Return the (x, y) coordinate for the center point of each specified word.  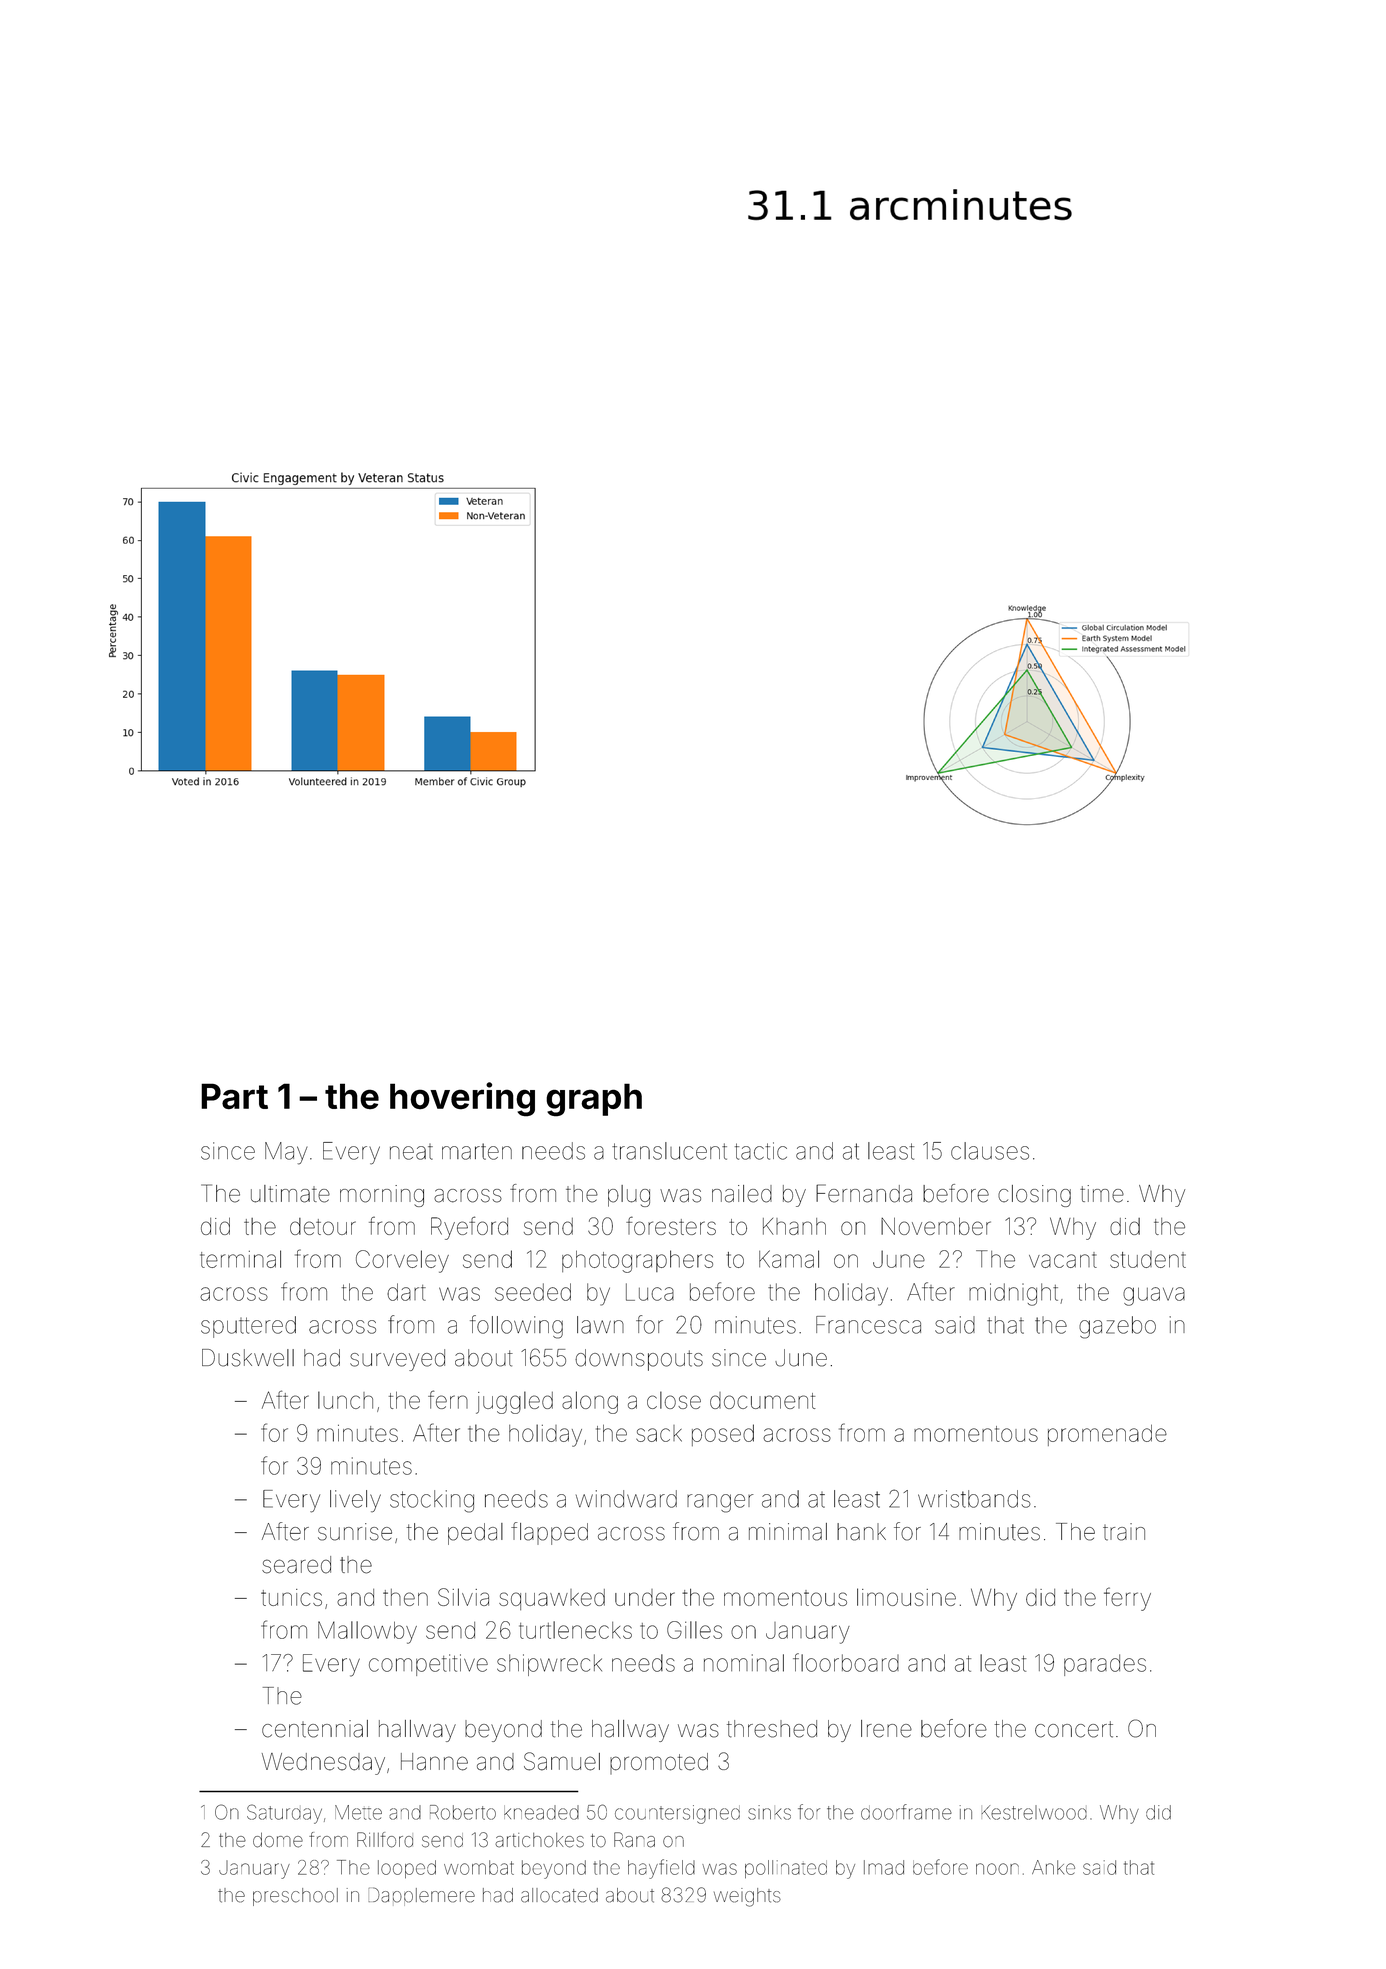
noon (997, 1869)
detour (323, 1226)
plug (629, 1196)
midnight (1013, 1294)
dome (278, 1840)
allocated (559, 1895)
